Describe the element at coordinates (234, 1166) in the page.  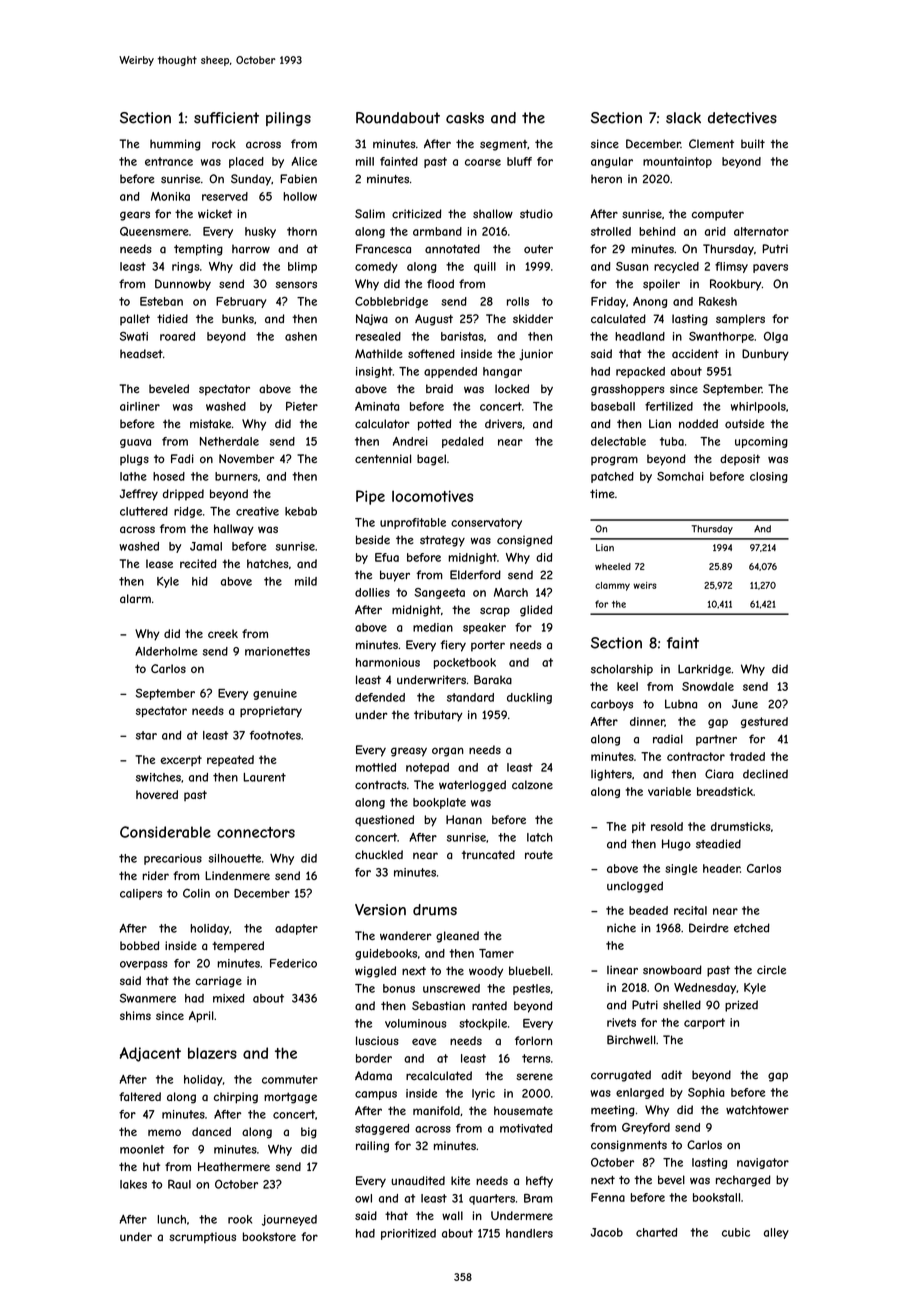
I see `Heathermere` at that location.
